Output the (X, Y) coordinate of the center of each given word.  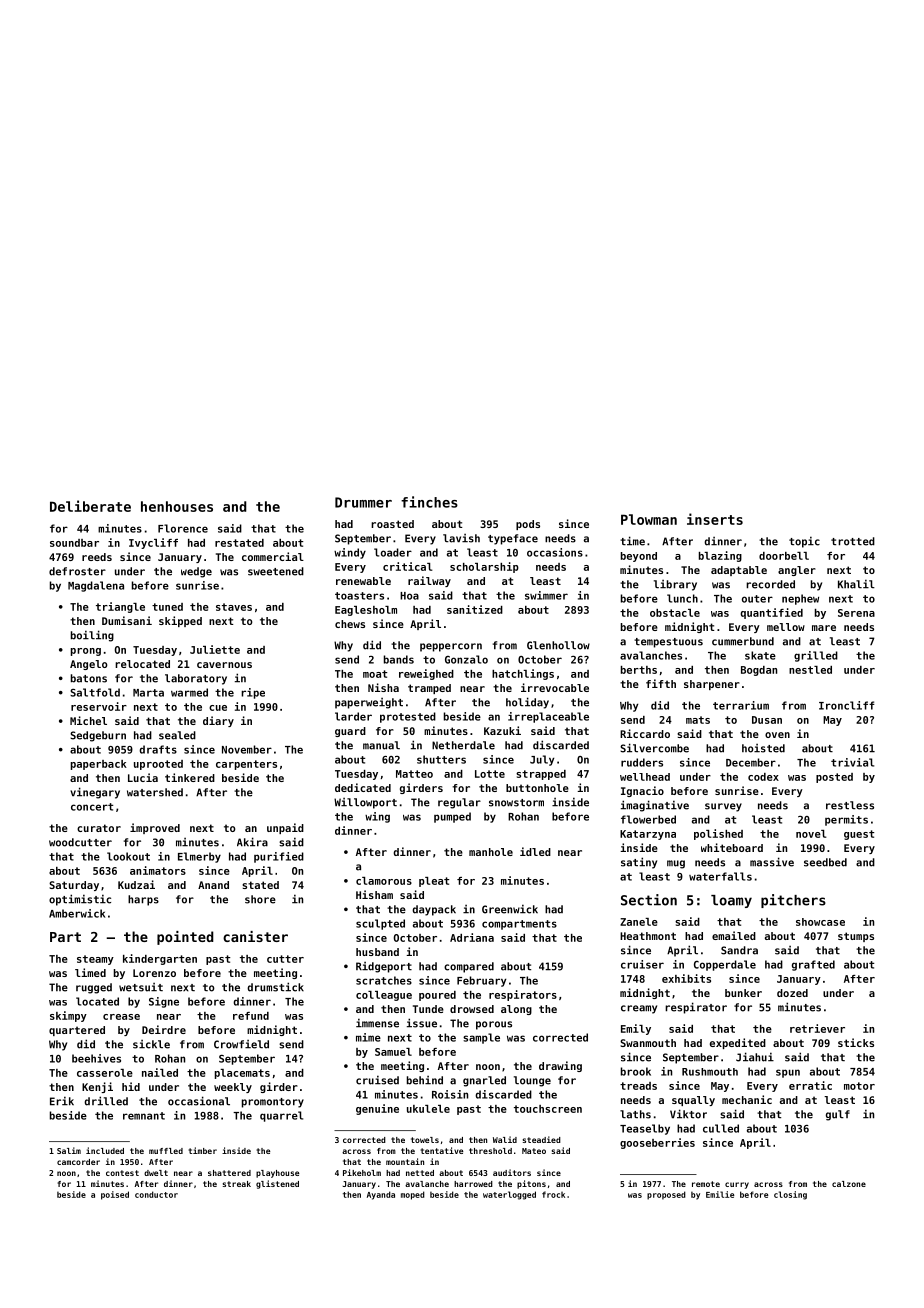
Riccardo (645, 733)
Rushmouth (710, 1072)
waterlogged (509, 1195)
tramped (429, 689)
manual (381, 745)
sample (481, 1038)
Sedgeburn (98, 736)
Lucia (143, 777)
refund (251, 1016)
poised (115, 1195)
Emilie (720, 1194)
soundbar (74, 543)
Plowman (649, 519)
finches (429, 502)
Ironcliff (847, 705)
